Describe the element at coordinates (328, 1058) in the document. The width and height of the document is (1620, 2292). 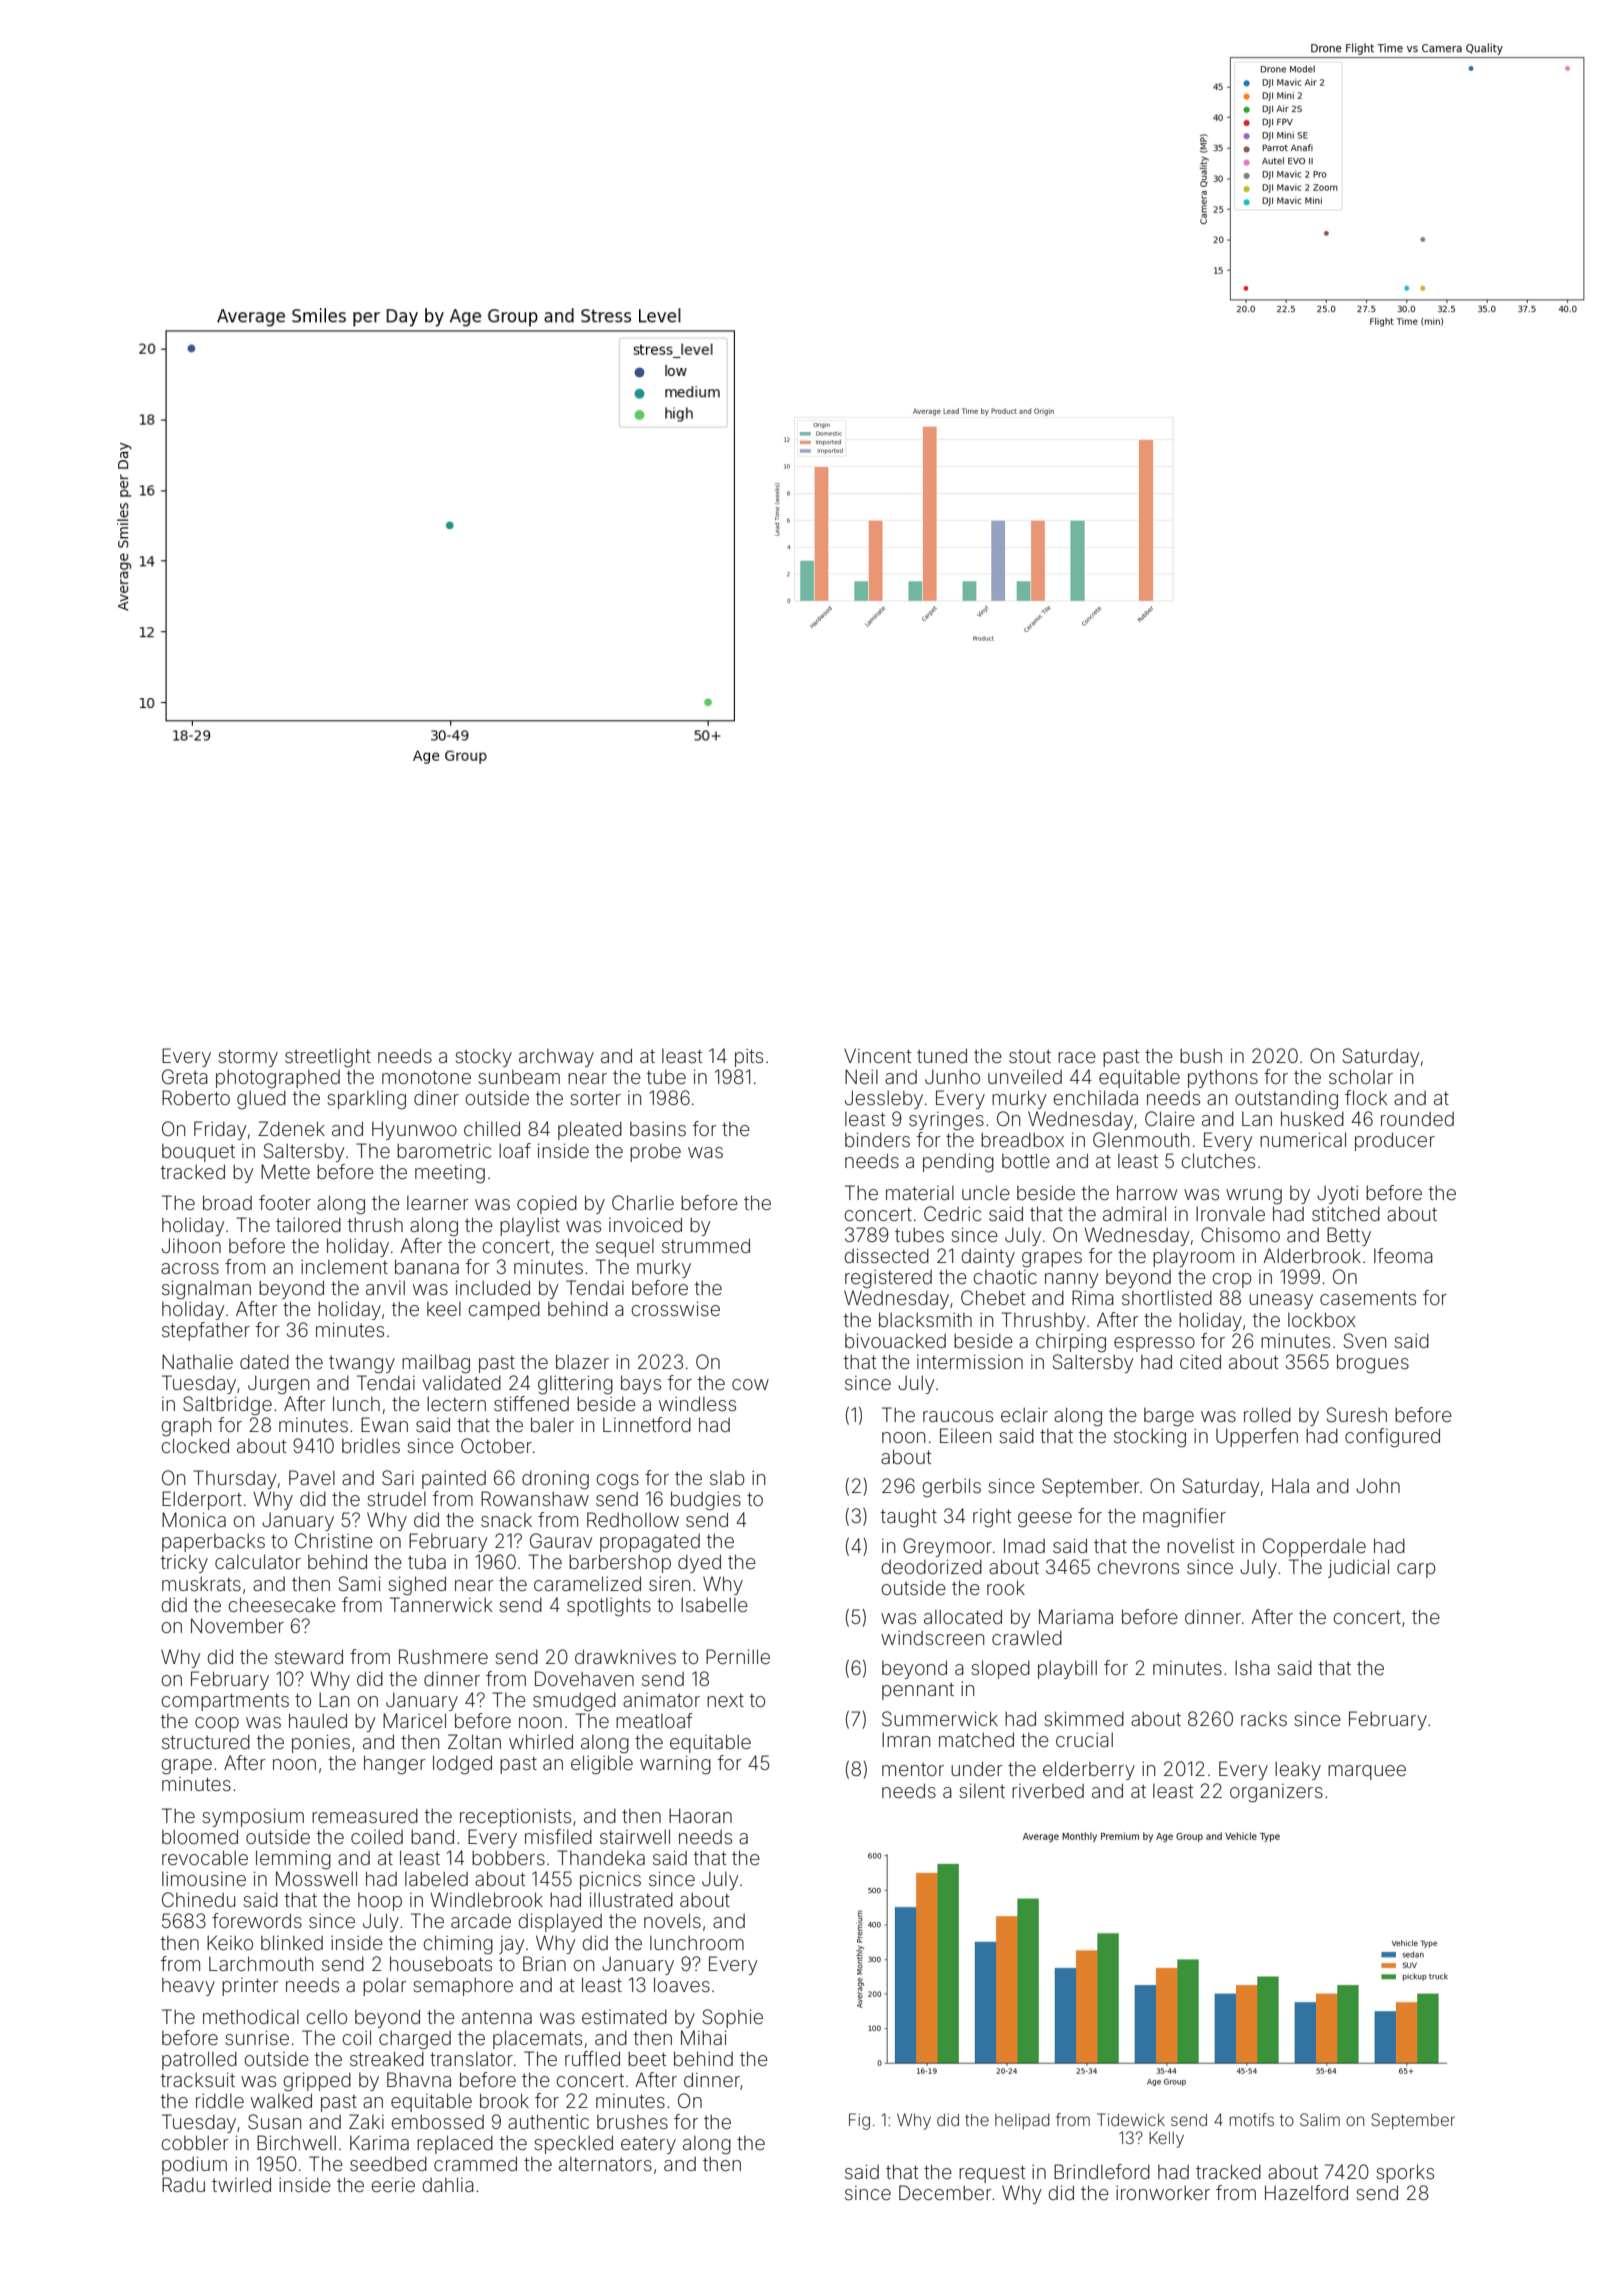
I see `streetlight` at that location.
